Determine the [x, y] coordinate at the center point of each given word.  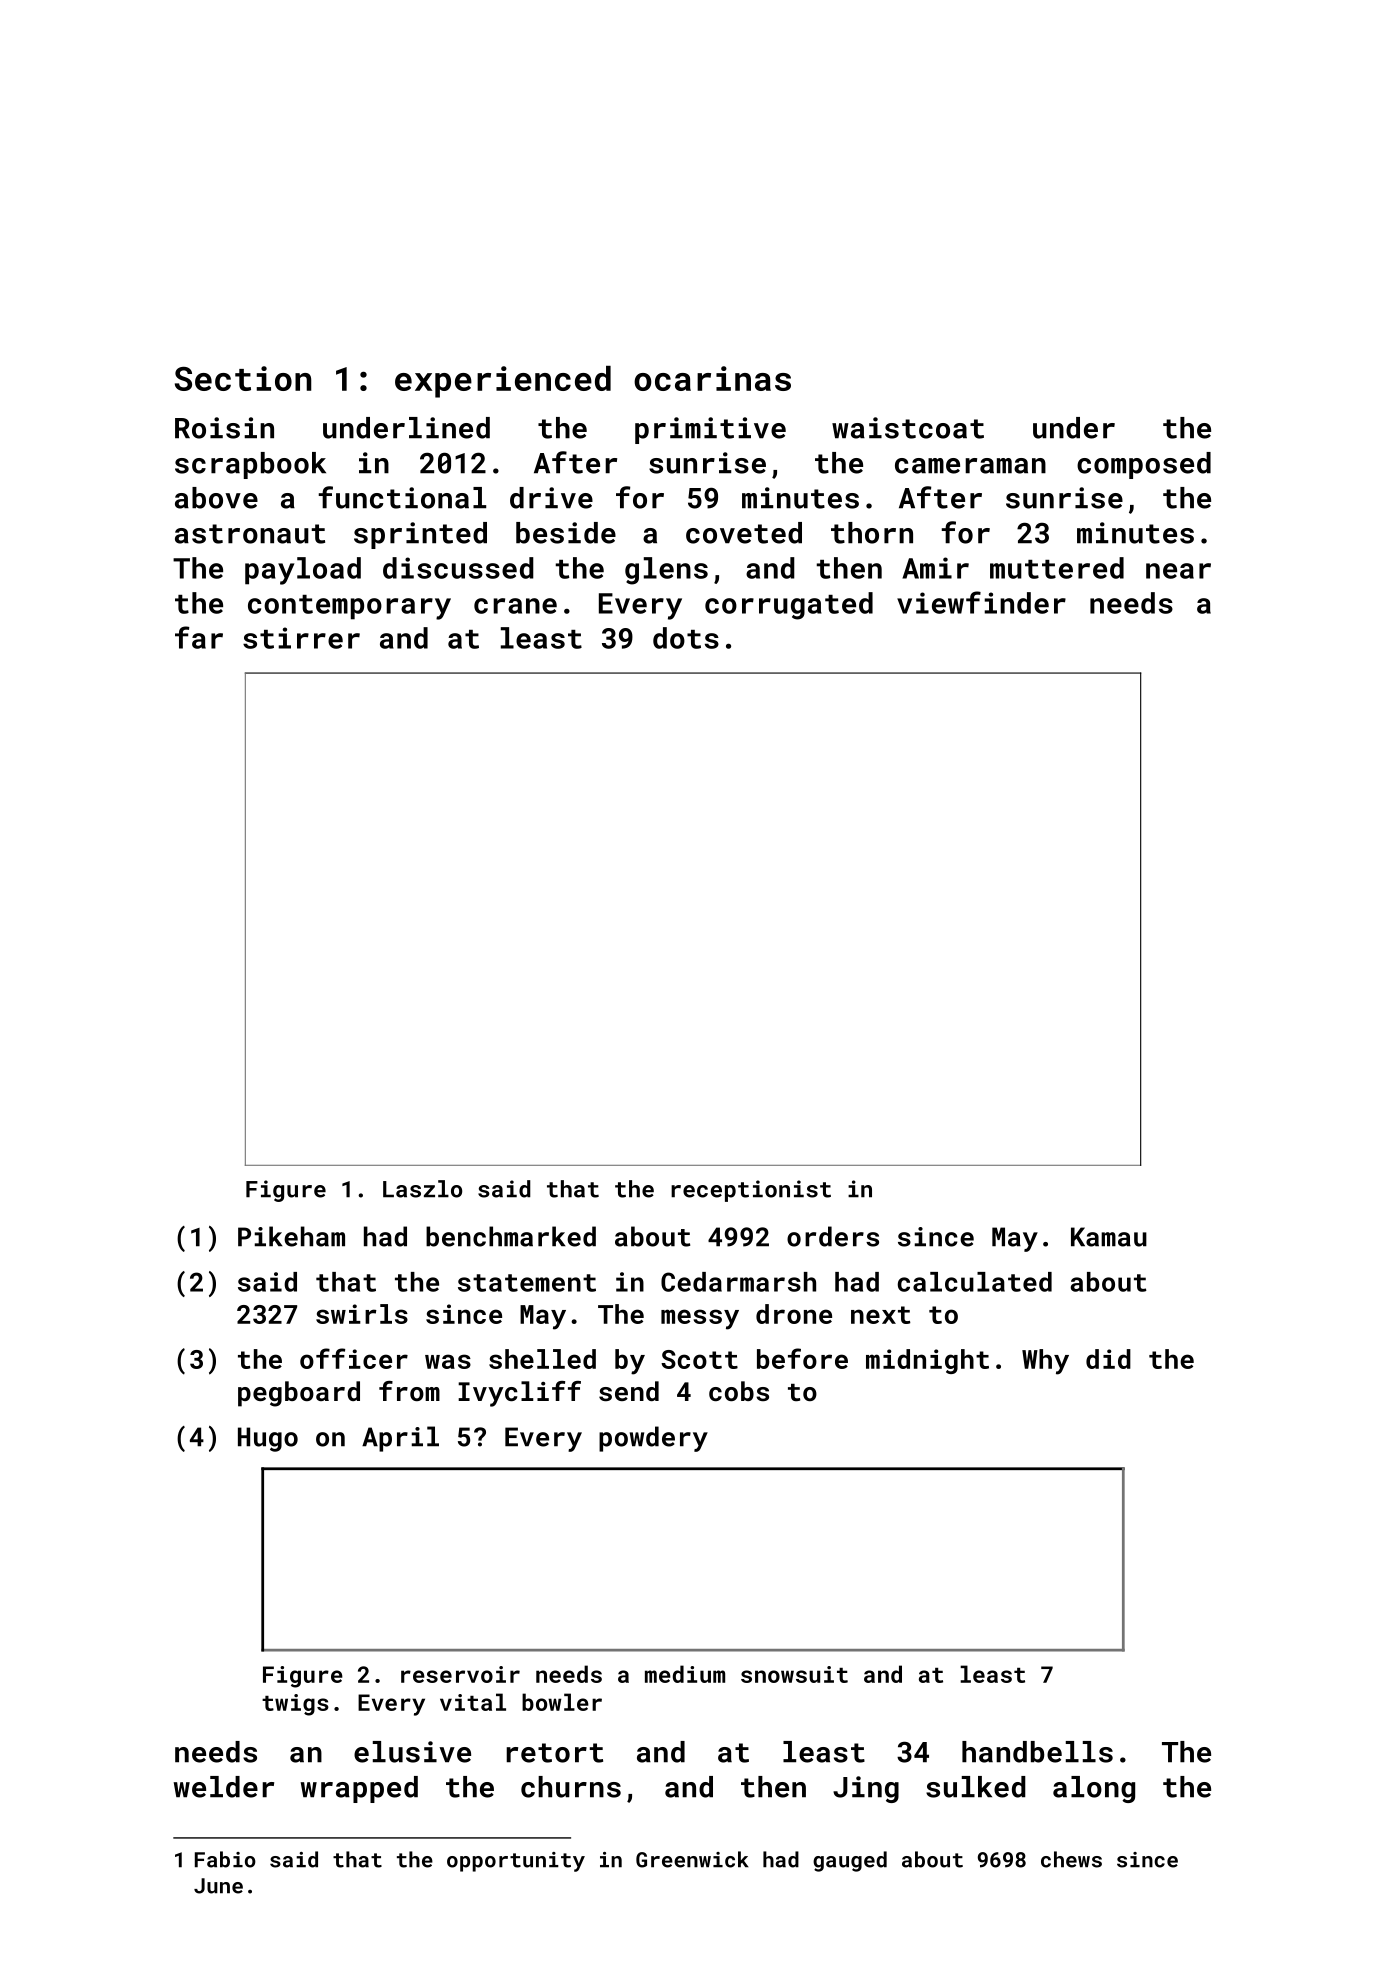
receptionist [751, 1191]
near [1178, 571]
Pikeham [291, 1236]
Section [243, 378]
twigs [295, 1705]
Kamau [1109, 1237]
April [400, 1439]
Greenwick [692, 1859]
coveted [744, 533]
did [1108, 1359]
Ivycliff [519, 1394]
